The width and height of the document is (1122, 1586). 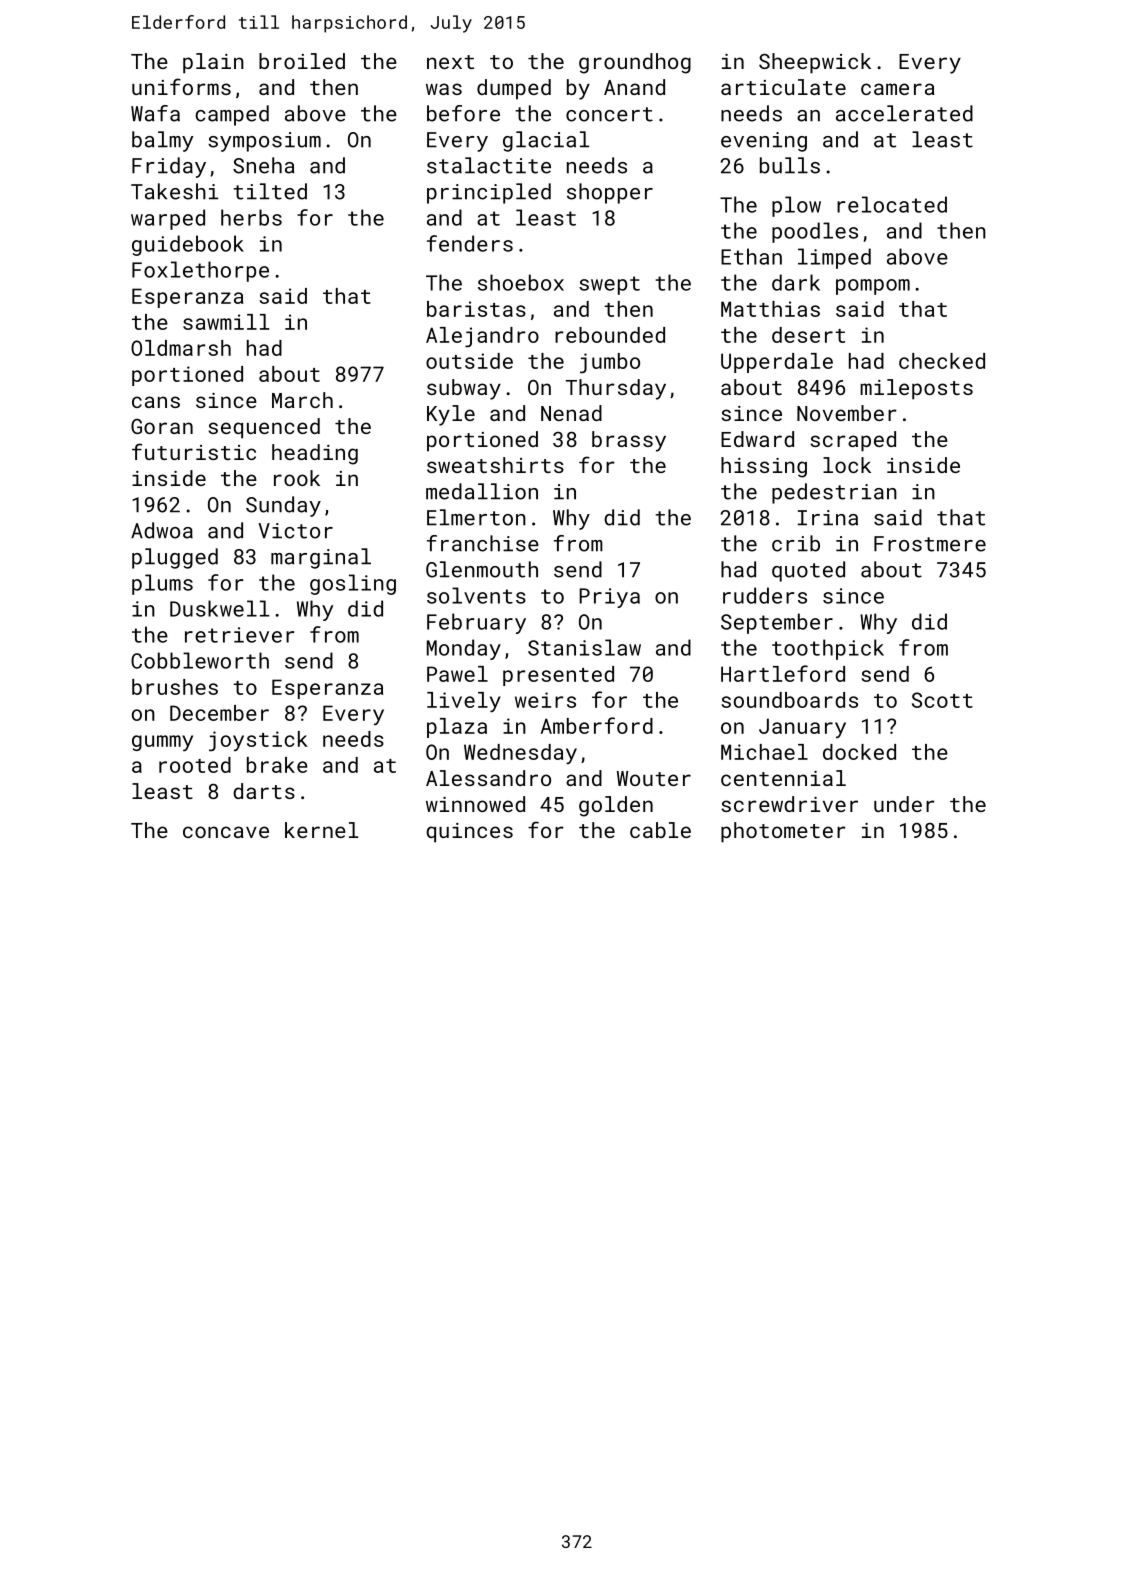 I want to click on next, so click(x=450, y=62).
